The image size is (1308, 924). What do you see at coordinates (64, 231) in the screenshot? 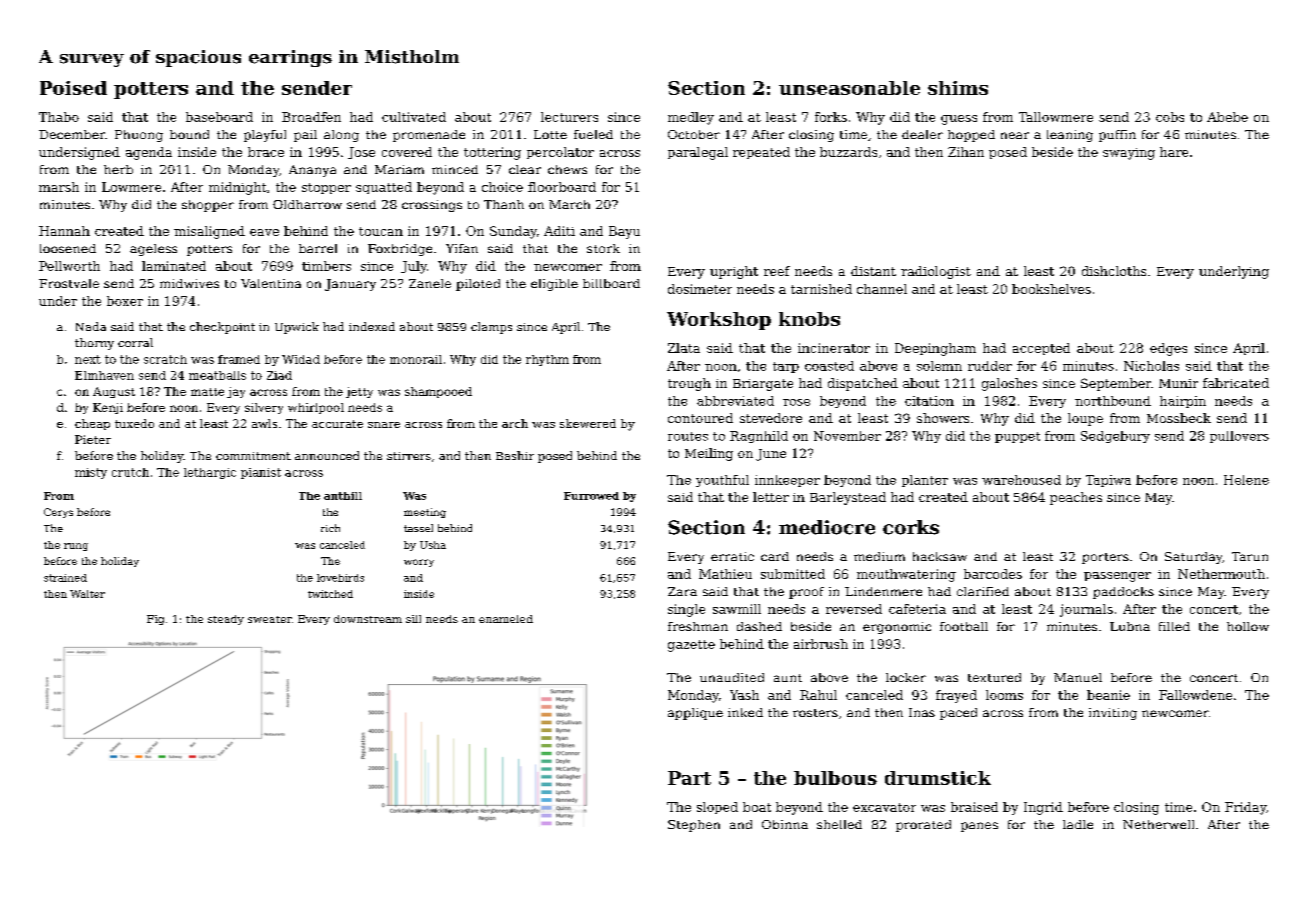
I see `Hannah` at bounding box center [64, 231].
